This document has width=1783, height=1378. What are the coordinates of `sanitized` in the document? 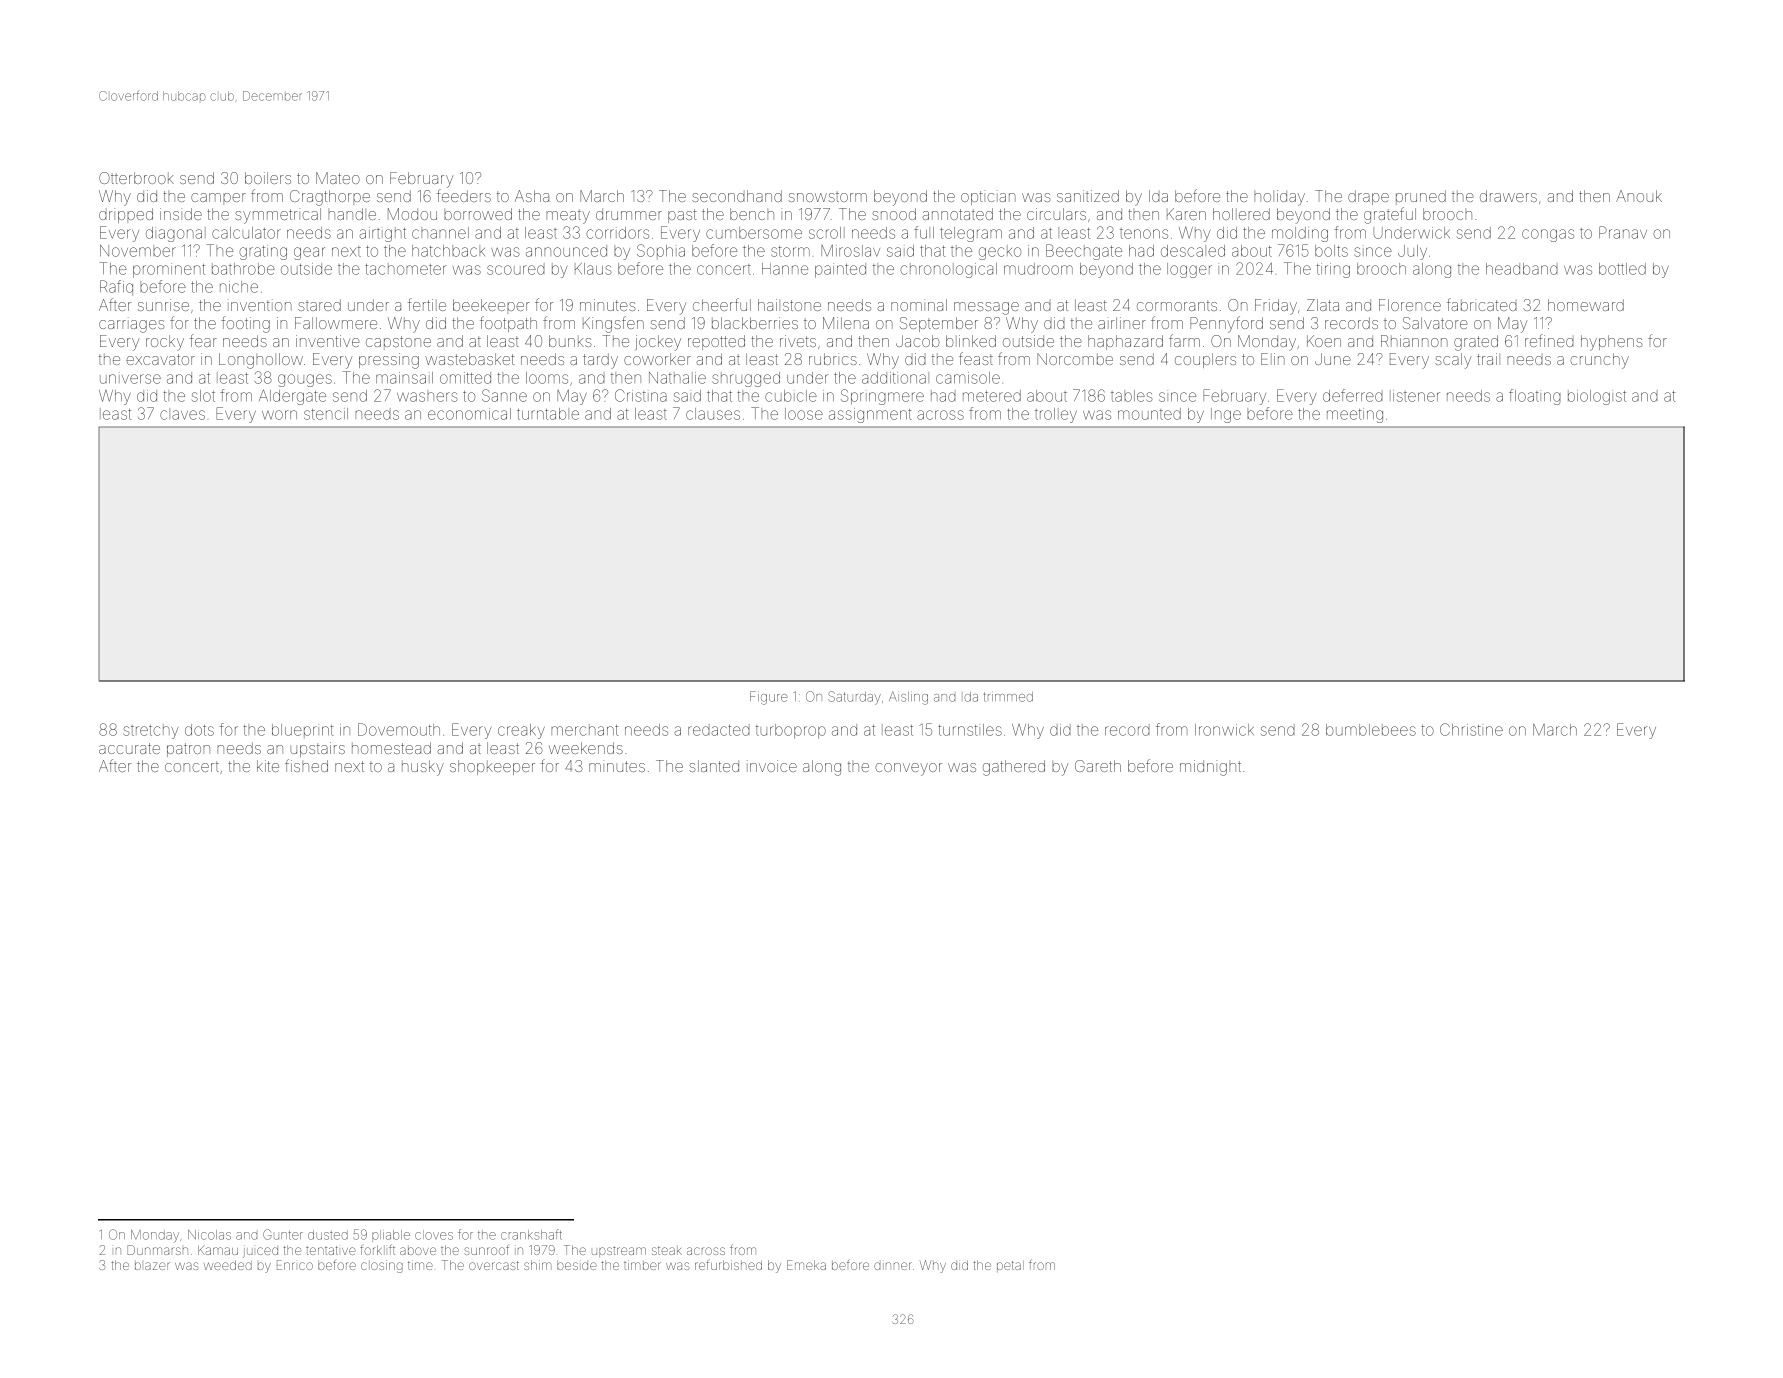 It's located at (1088, 196).
